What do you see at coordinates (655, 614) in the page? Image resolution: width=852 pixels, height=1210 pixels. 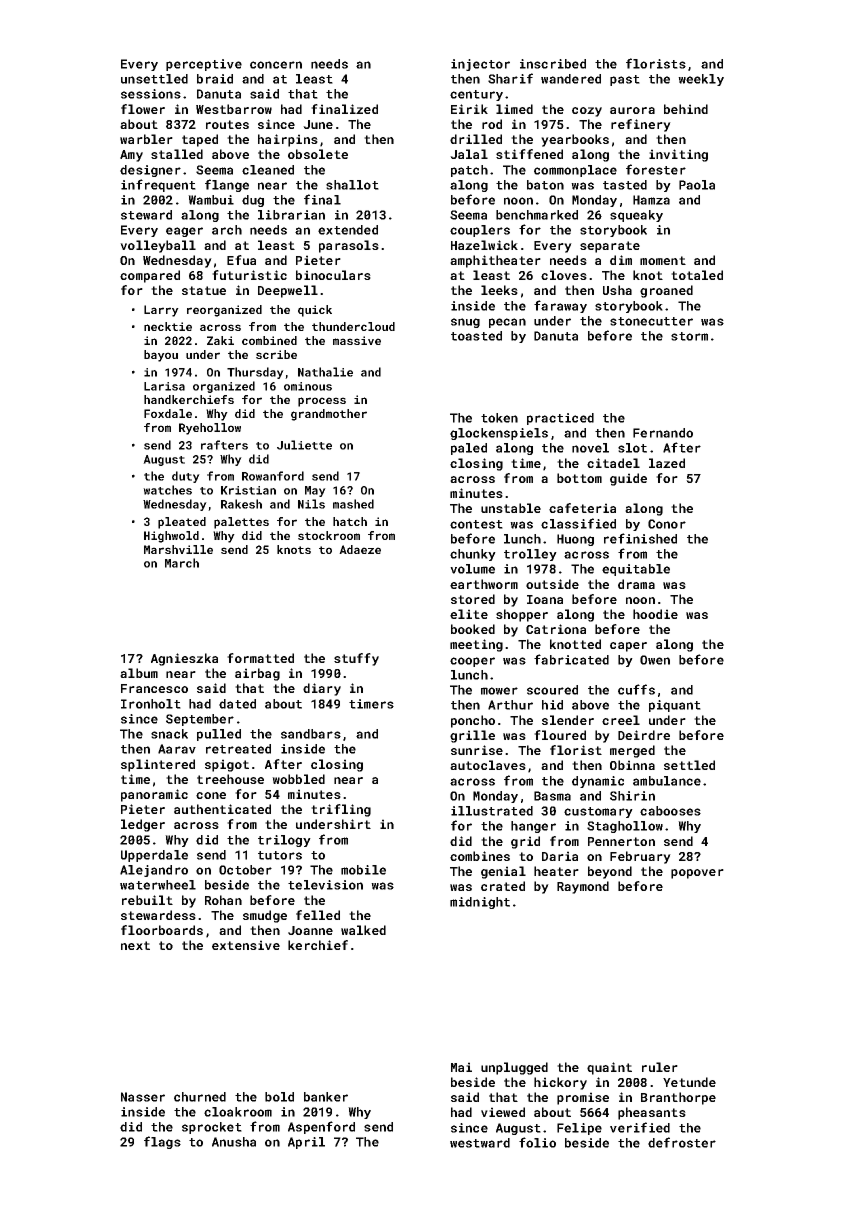 I see `hoodie` at bounding box center [655, 614].
